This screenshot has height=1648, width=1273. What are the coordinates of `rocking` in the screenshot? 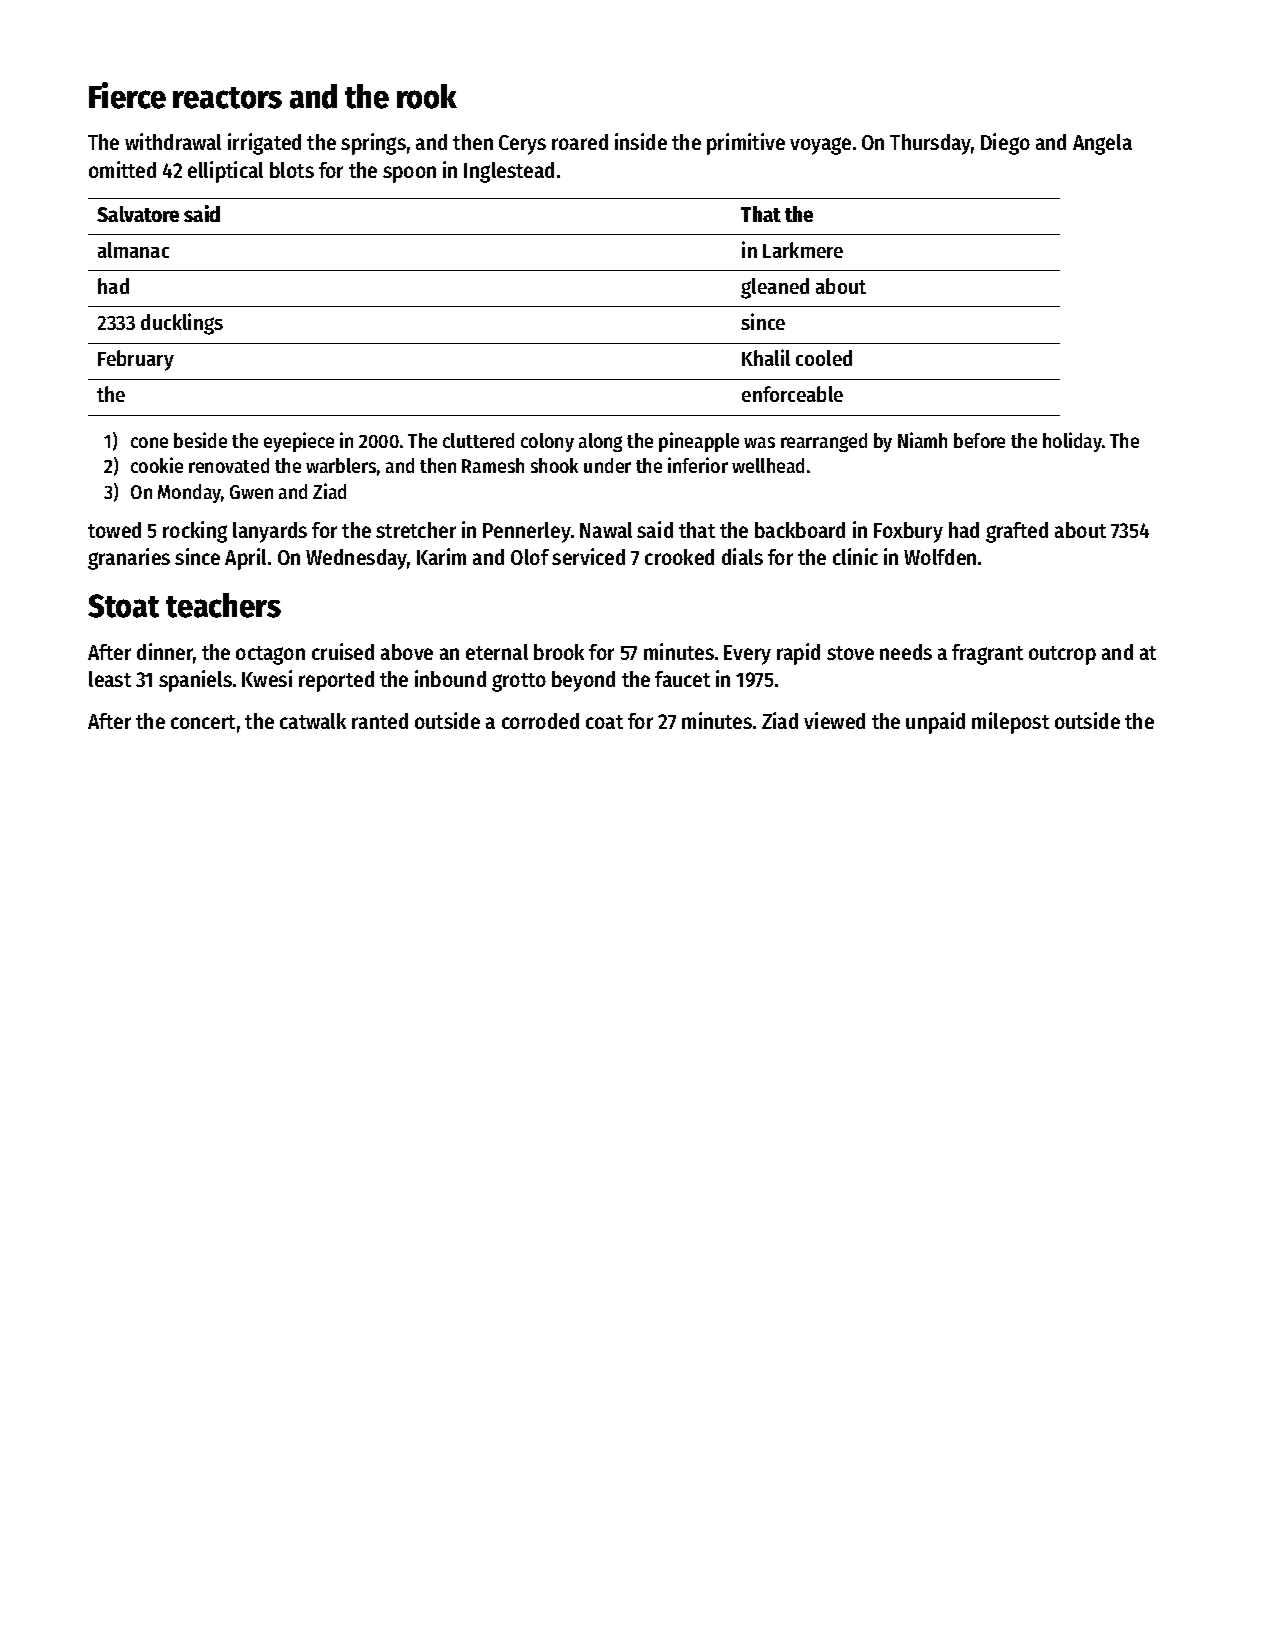 It's located at (195, 532).
